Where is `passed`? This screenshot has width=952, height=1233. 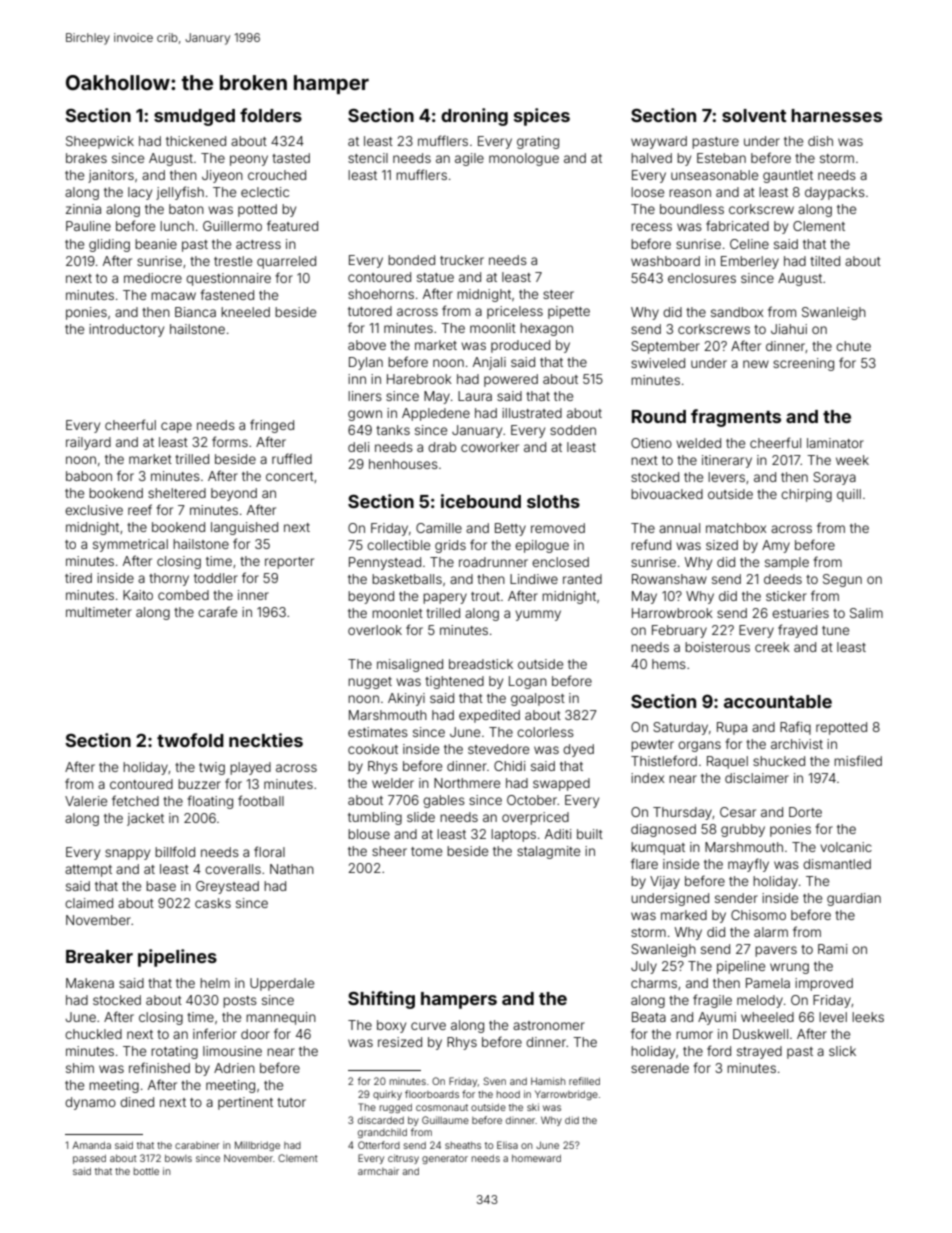
passed is located at coordinates (89, 1159).
